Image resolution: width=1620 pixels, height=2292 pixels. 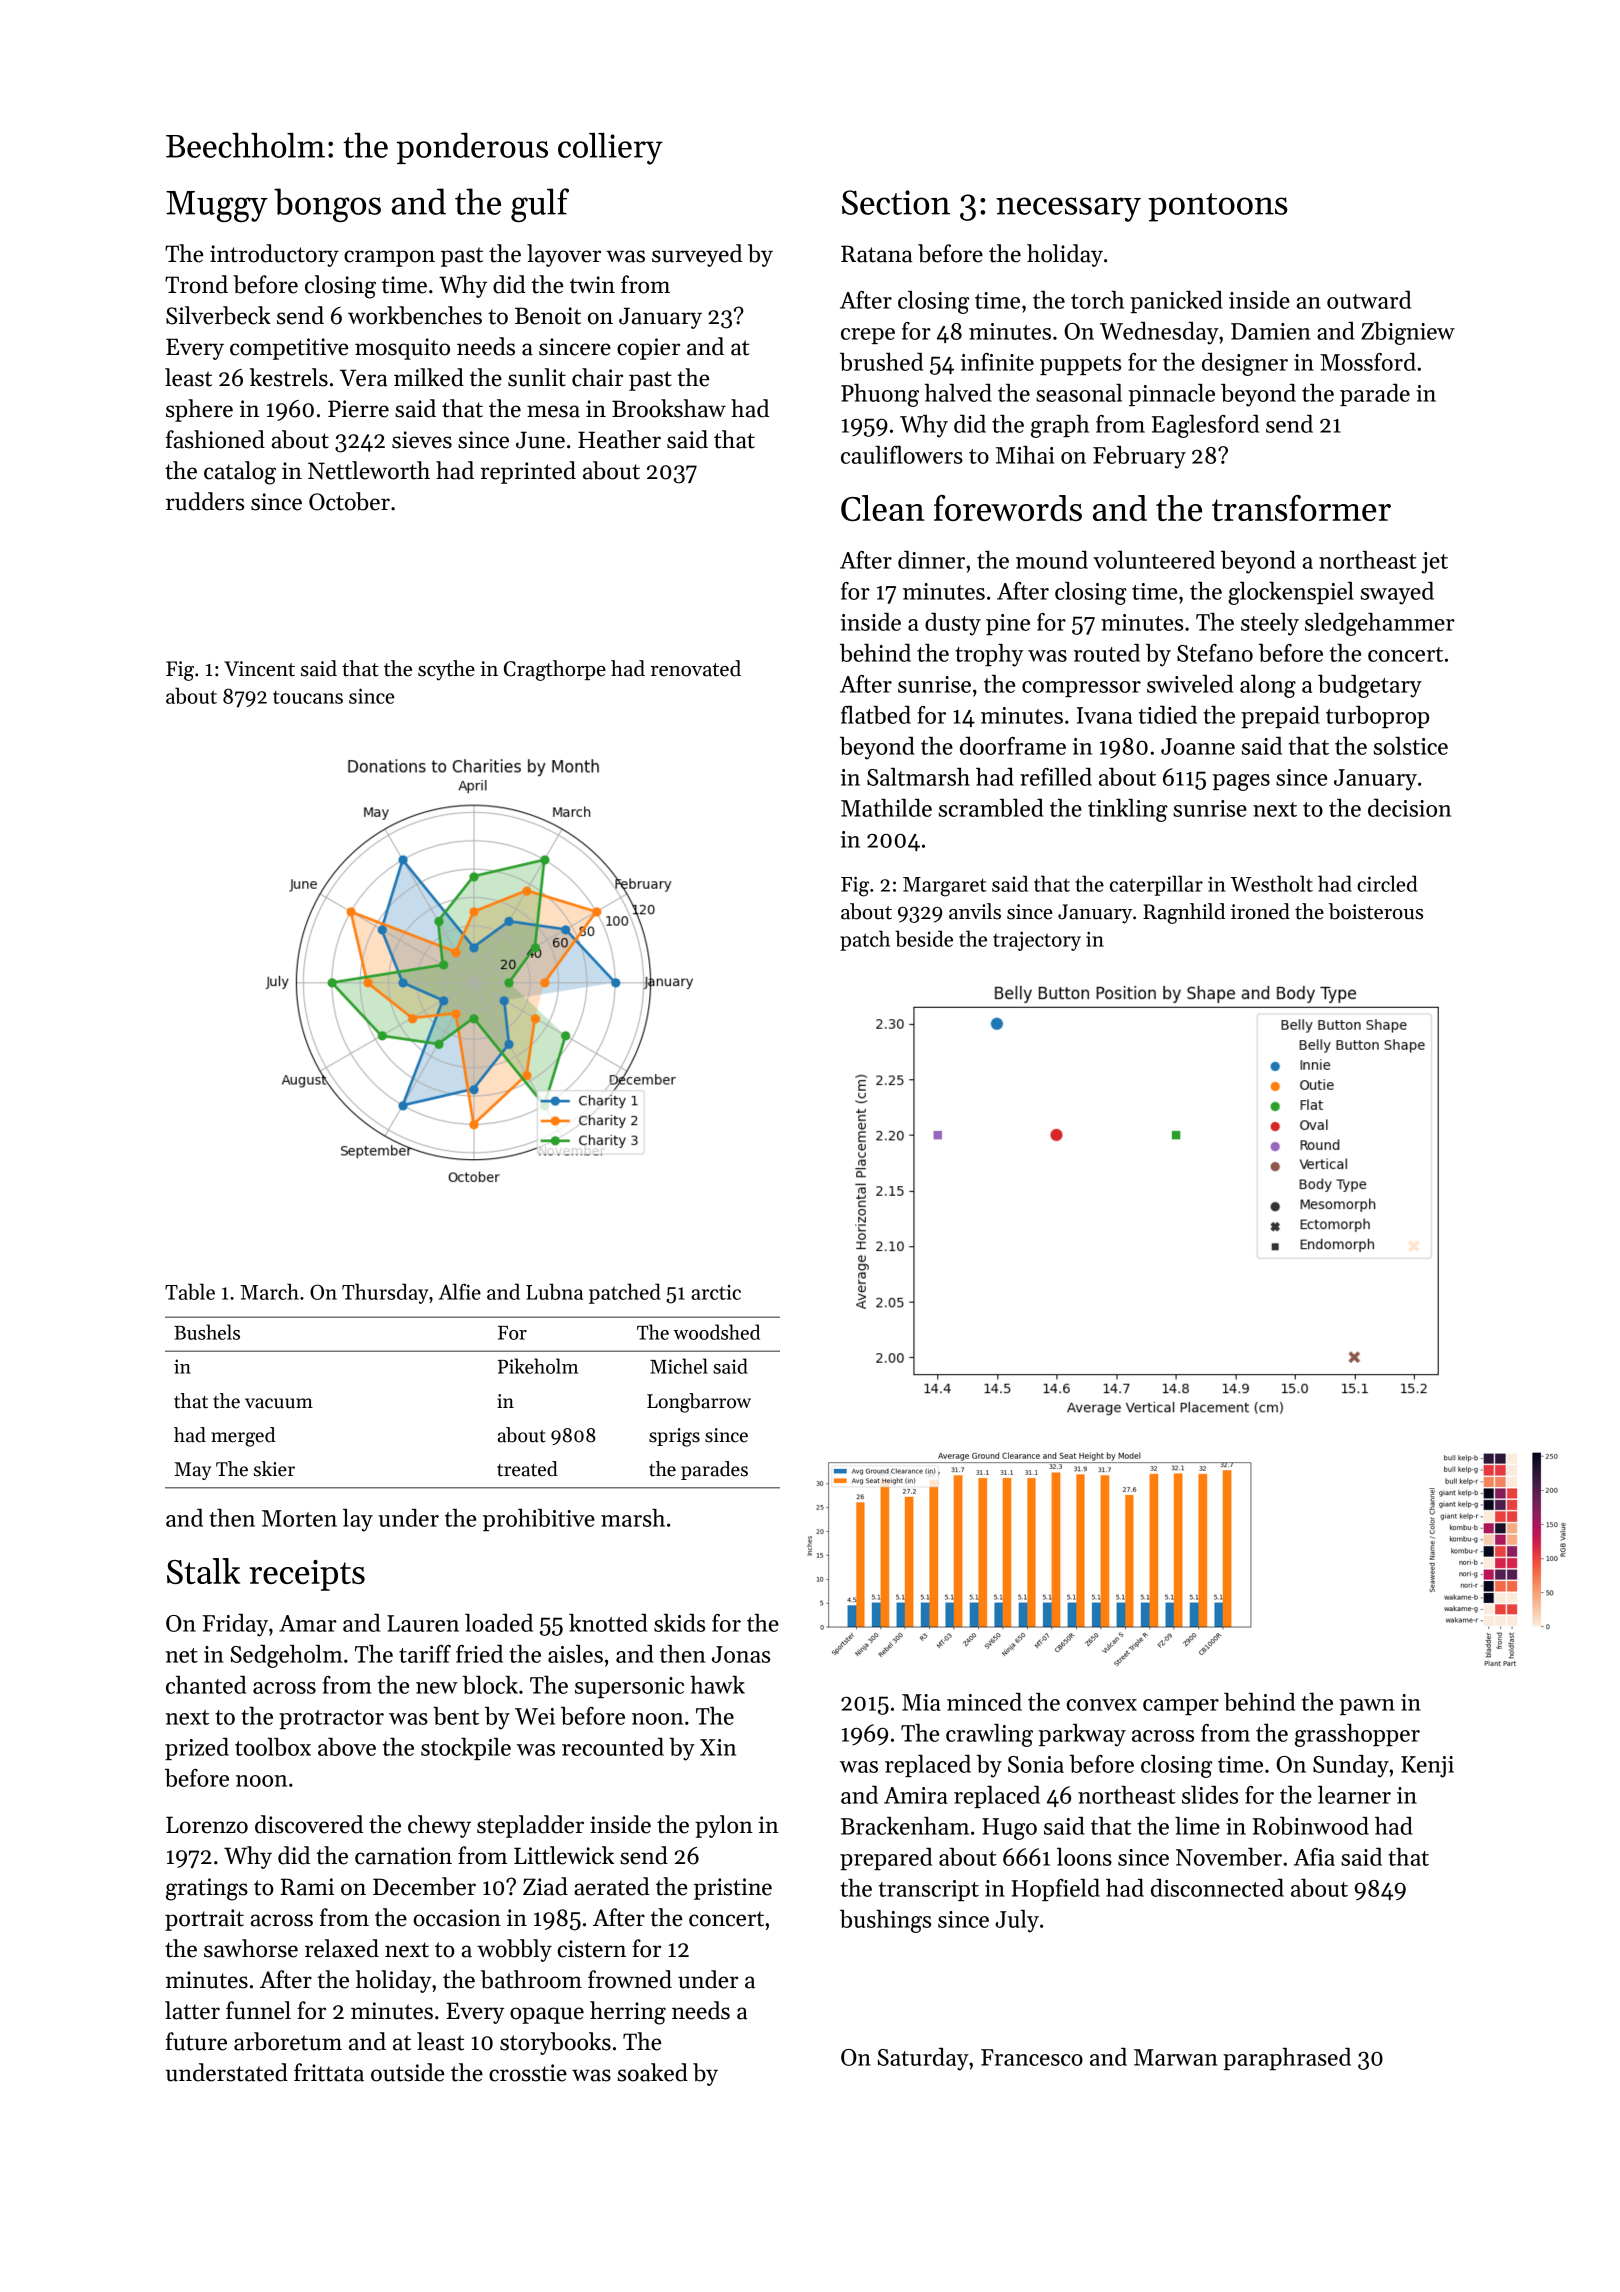 I want to click on Section, so click(x=896, y=202).
